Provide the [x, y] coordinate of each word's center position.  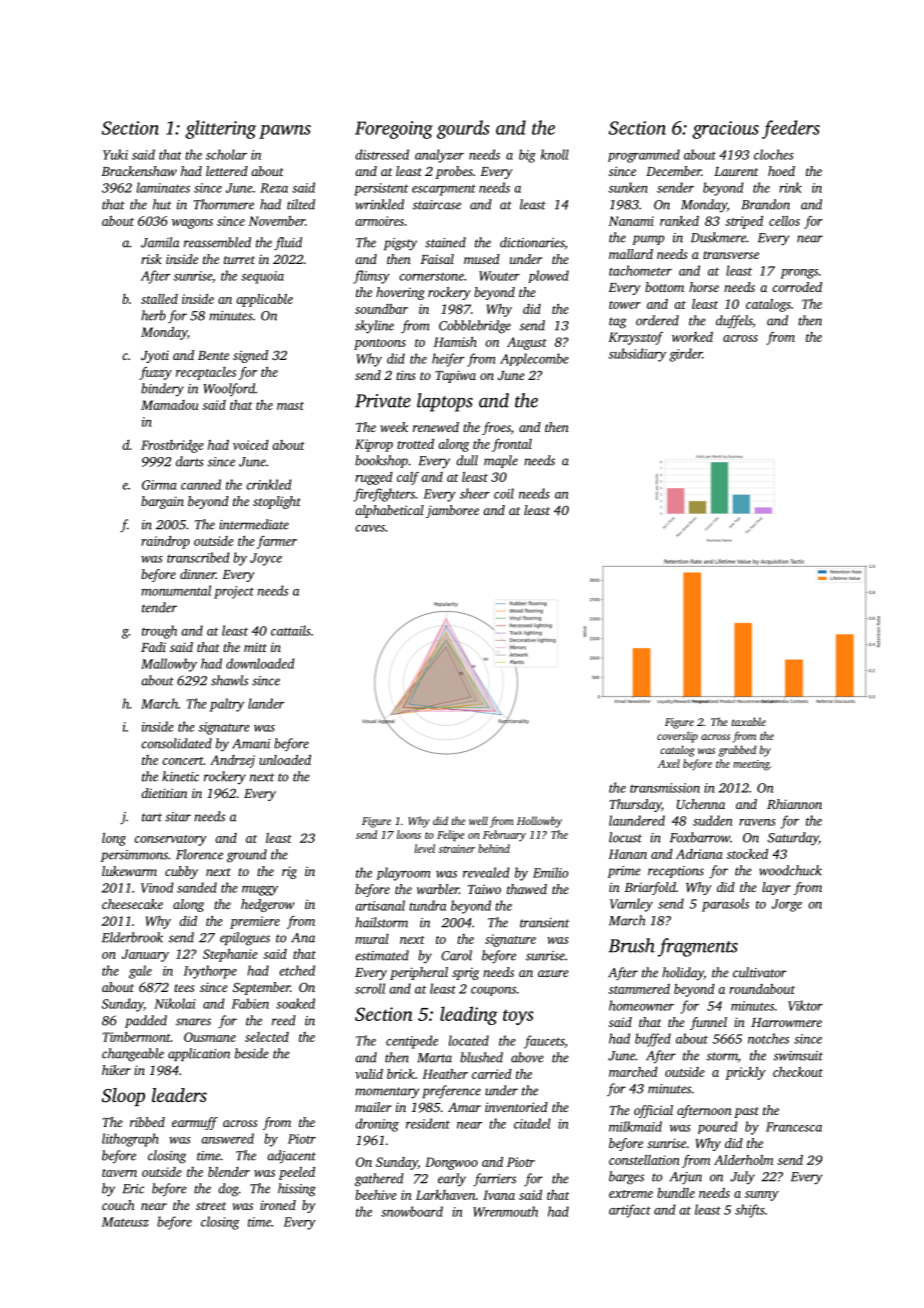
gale [140, 972]
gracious [725, 130]
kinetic [180, 776]
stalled [159, 299]
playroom [403, 874]
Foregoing [394, 130]
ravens [757, 822]
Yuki [115, 154]
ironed [278, 1205]
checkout [798, 1072]
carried [492, 1074]
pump [648, 240]
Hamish [455, 342]
